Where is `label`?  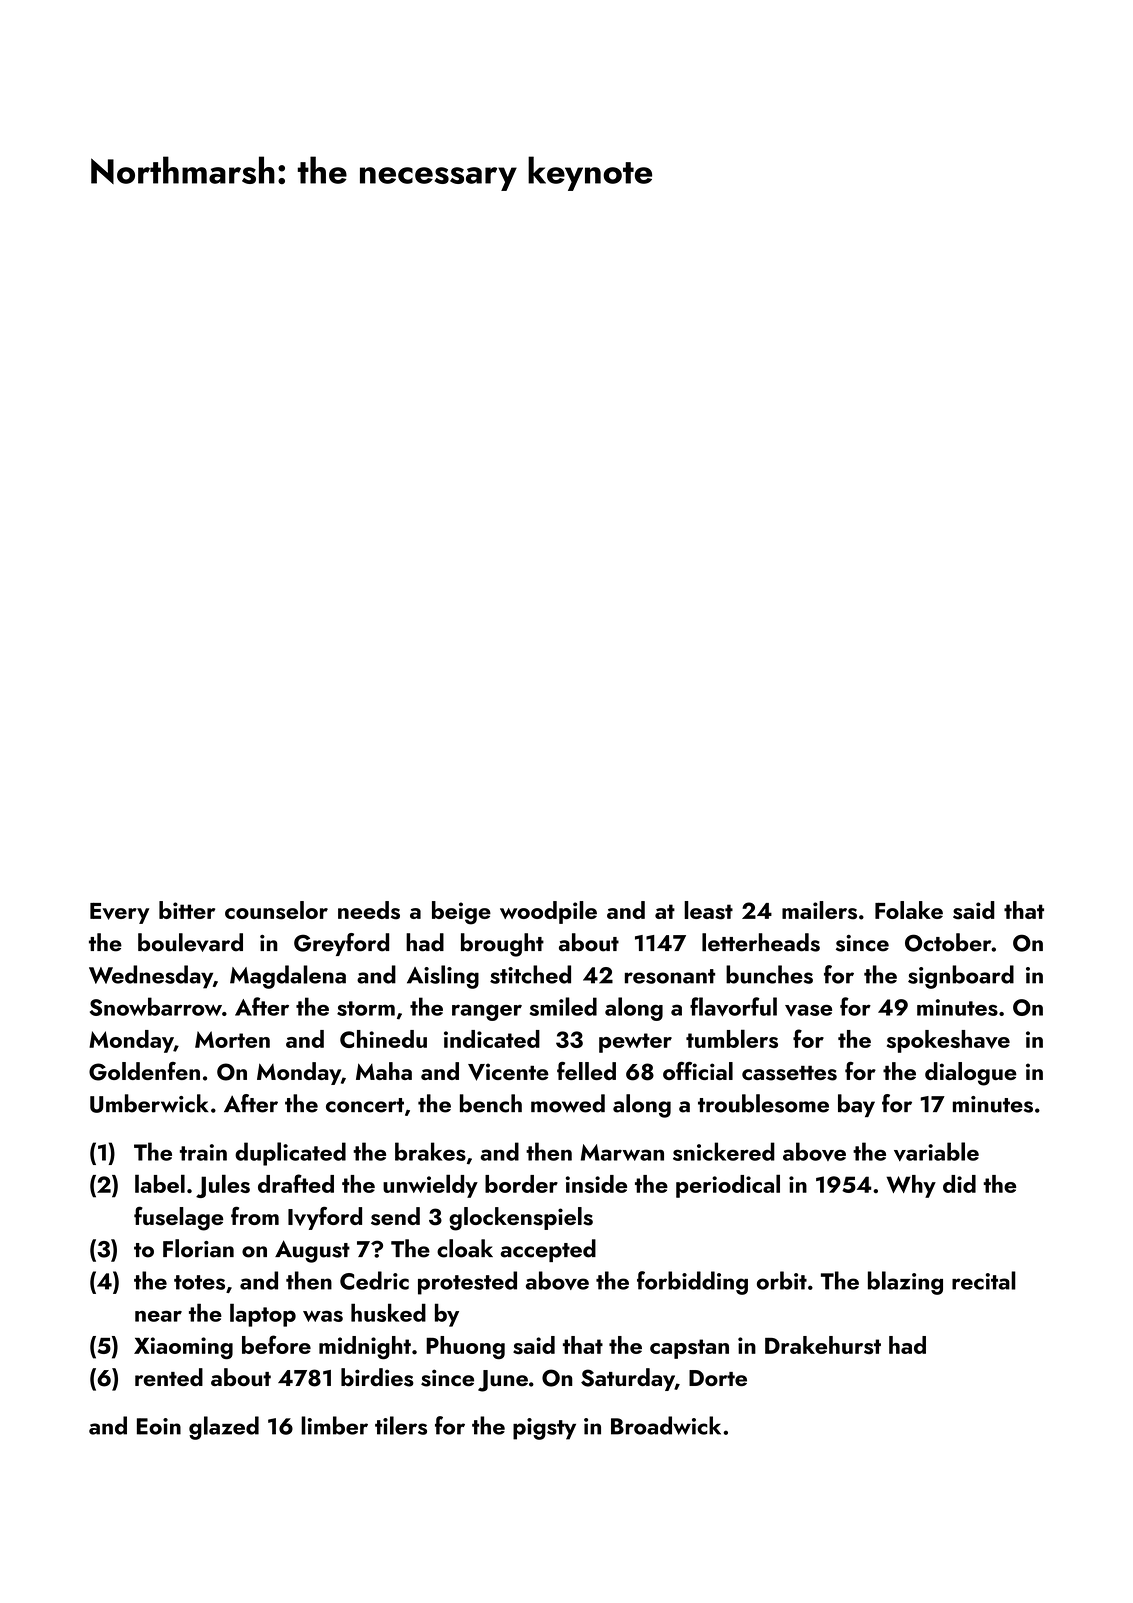
label is located at coordinates (160, 1183).
